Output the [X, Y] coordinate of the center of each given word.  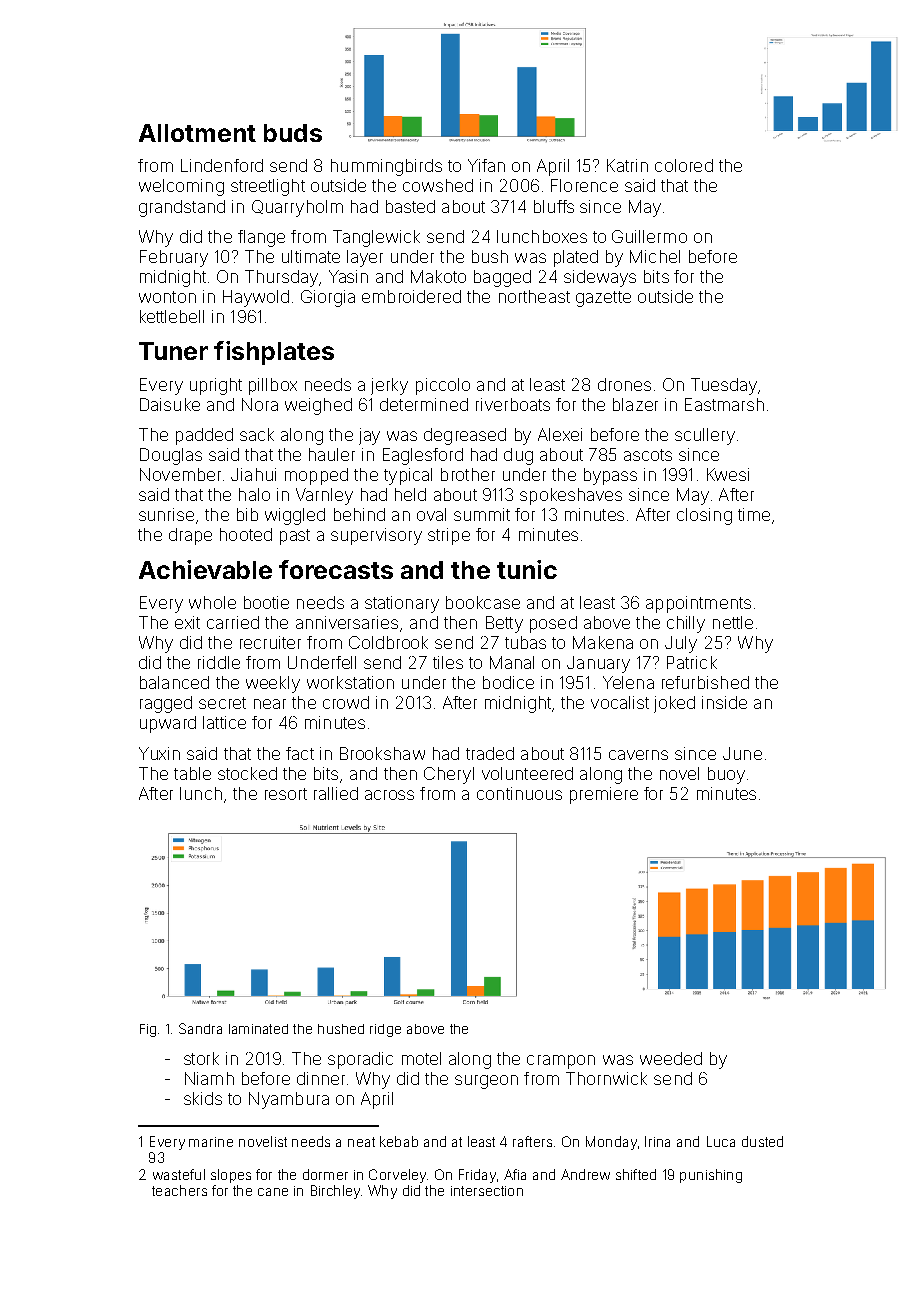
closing [704, 516]
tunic [527, 569]
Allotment [197, 133]
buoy [726, 775]
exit [187, 622]
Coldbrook [388, 642]
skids [203, 1098]
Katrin [627, 165]
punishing [711, 1176]
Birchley [335, 1192]
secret [222, 703]
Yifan [486, 165]
